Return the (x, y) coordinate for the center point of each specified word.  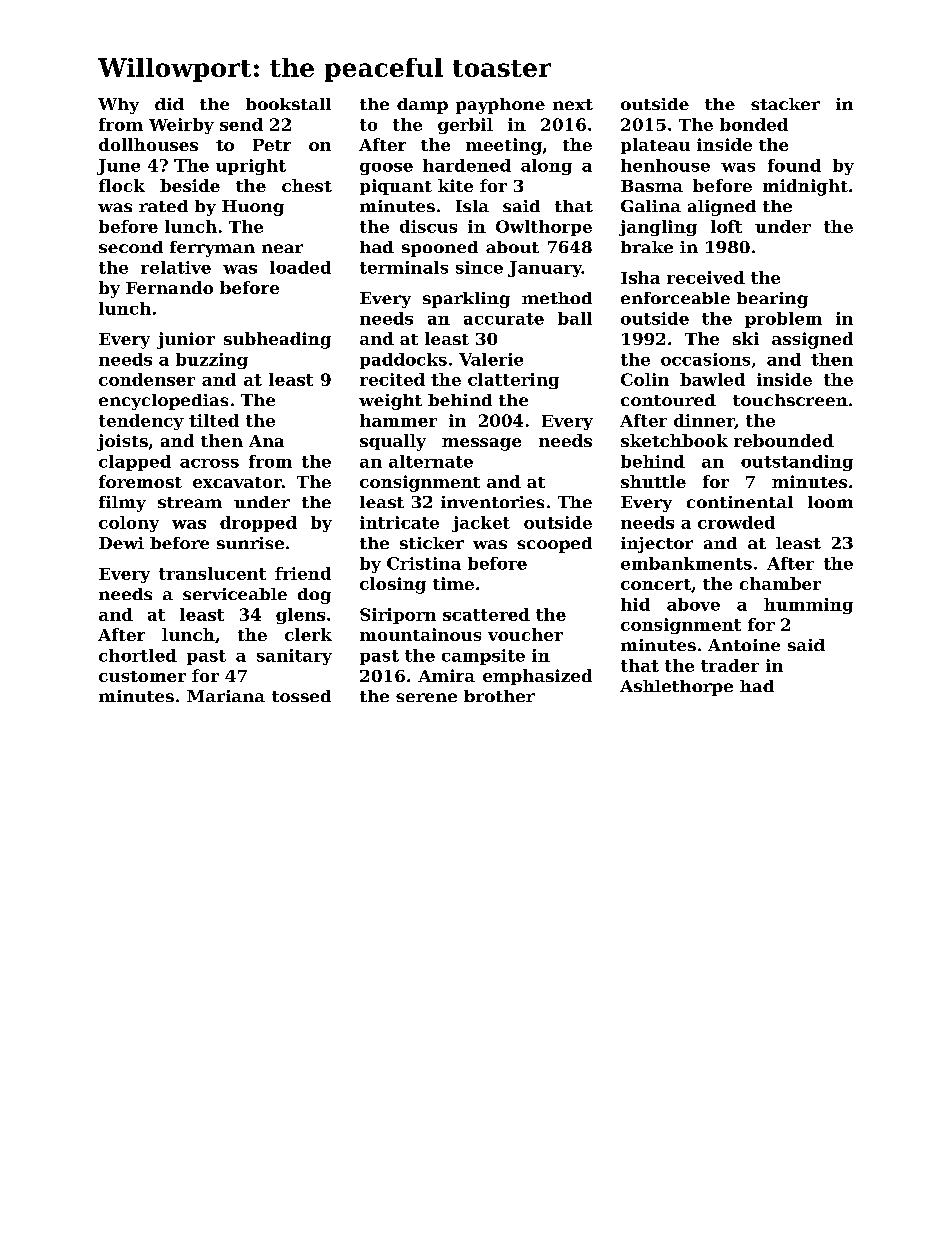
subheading (277, 340)
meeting (504, 146)
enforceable (675, 298)
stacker (785, 104)
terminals (404, 267)
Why (118, 106)
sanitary (294, 657)
